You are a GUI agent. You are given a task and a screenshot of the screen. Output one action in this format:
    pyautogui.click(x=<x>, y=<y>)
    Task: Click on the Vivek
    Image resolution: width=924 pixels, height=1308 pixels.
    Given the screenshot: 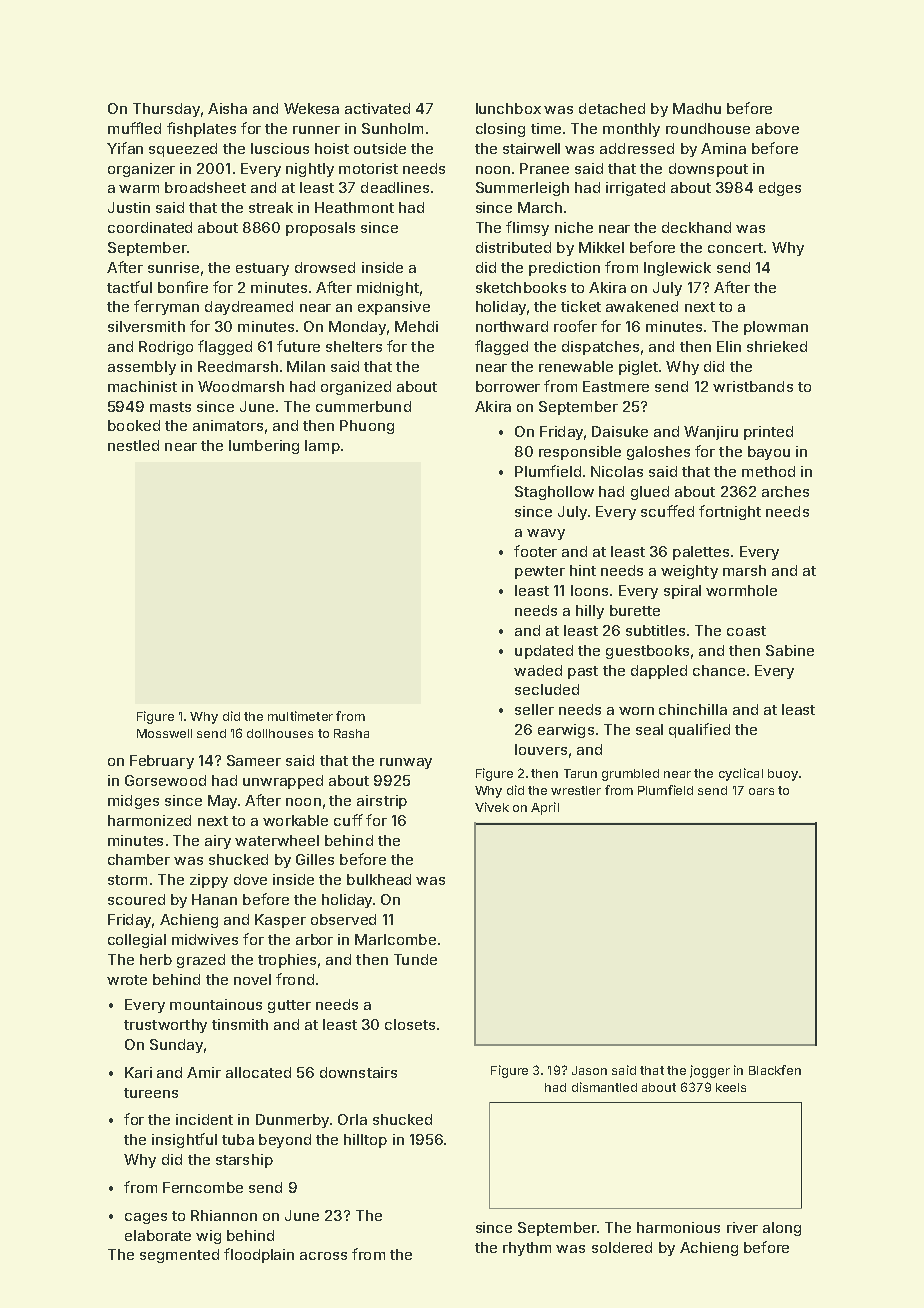 What is the action you would take?
    pyautogui.click(x=492, y=807)
